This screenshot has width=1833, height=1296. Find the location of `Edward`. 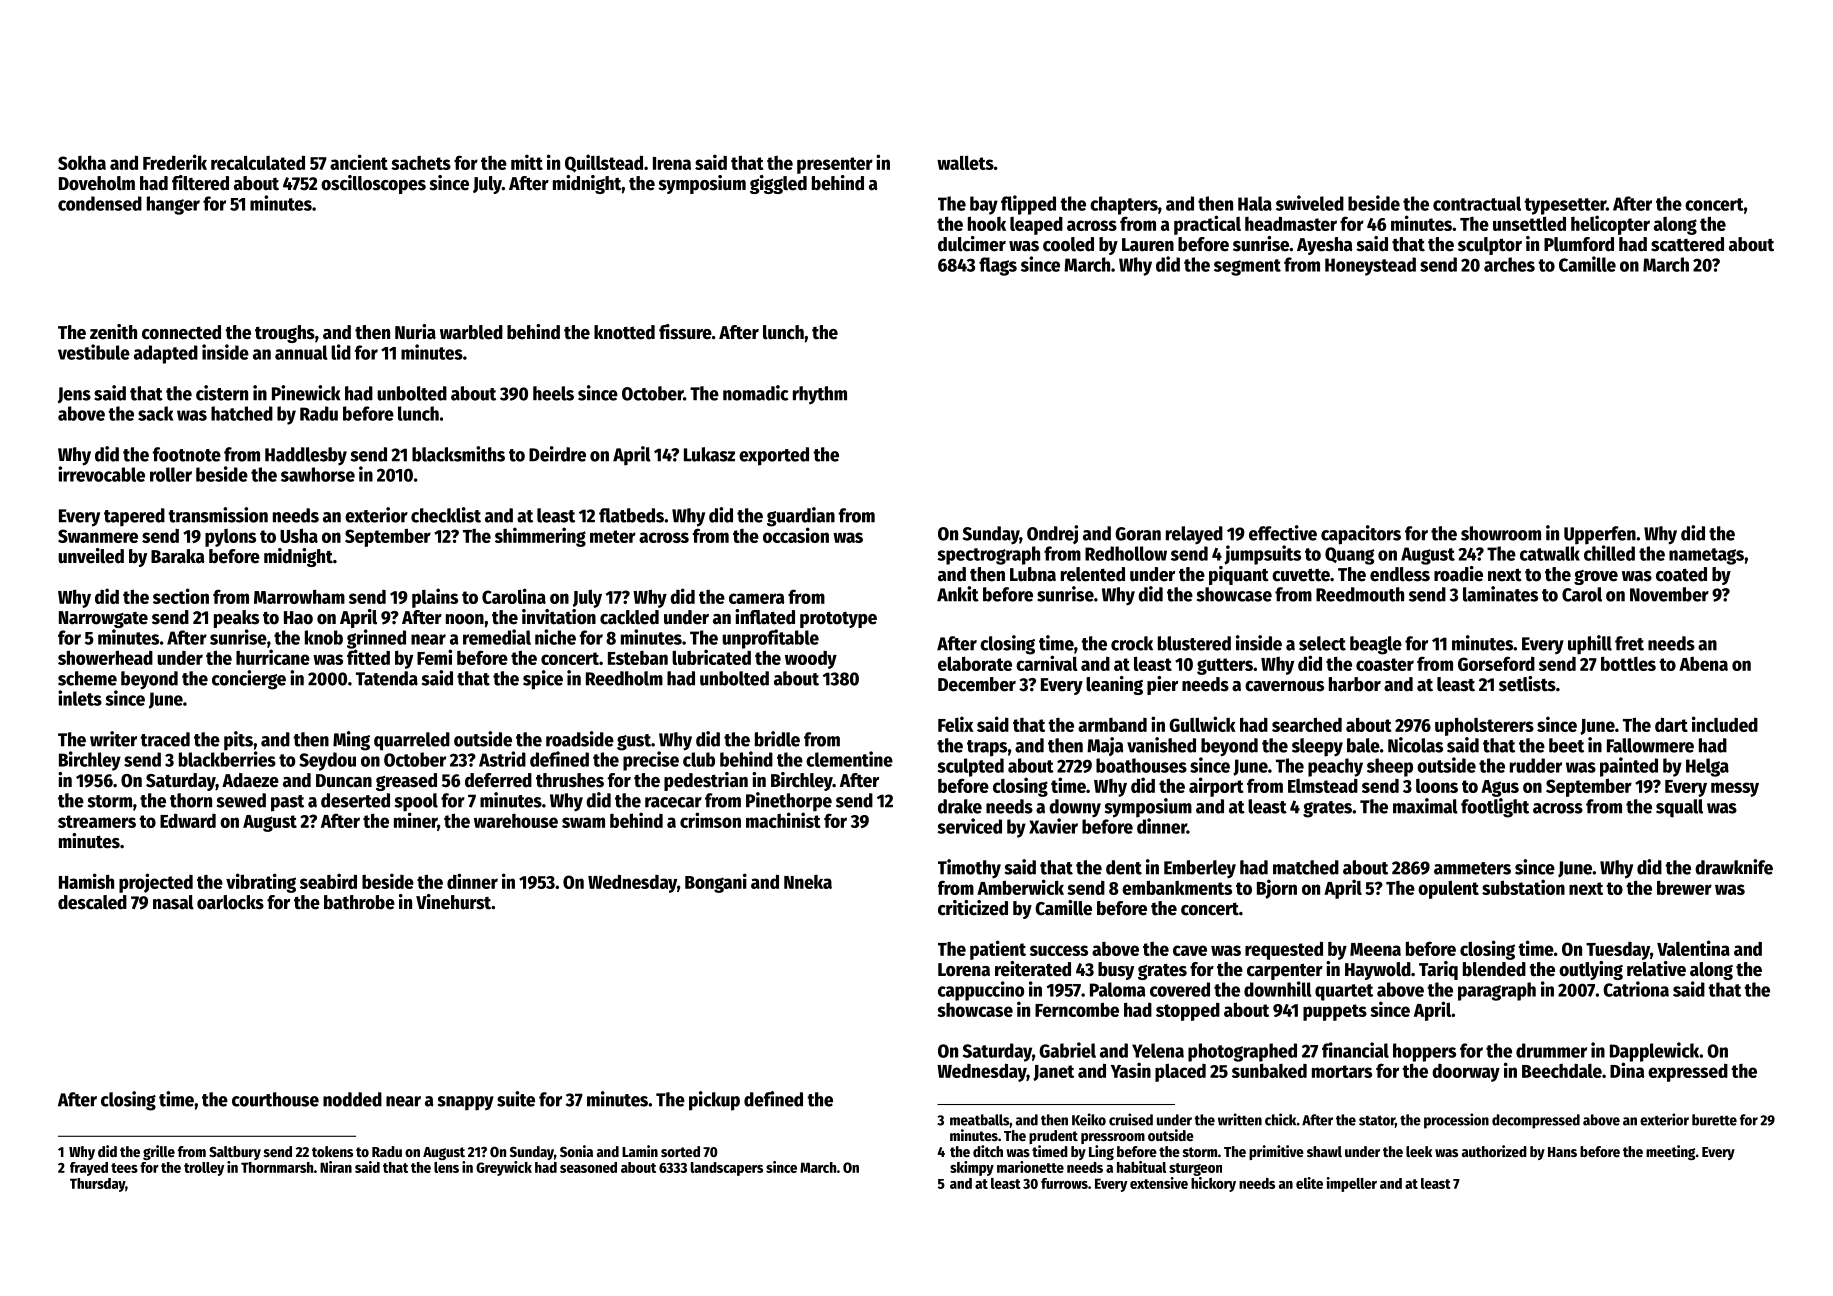

Edward is located at coordinates (188, 820).
